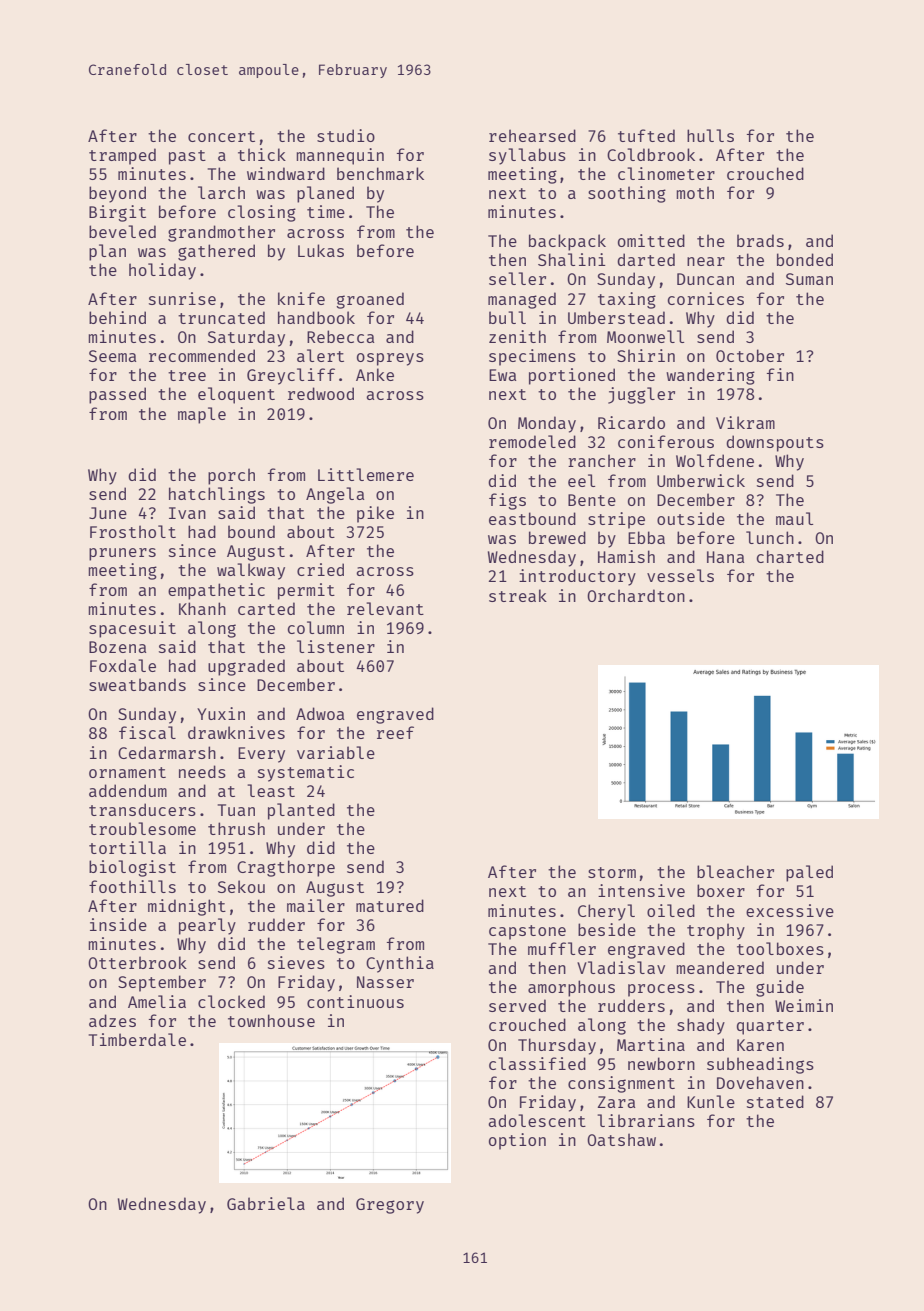 The height and width of the image is (1311, 924). Describe the element at coordinates (760, 240) in the image. I see `brads` at that location.
